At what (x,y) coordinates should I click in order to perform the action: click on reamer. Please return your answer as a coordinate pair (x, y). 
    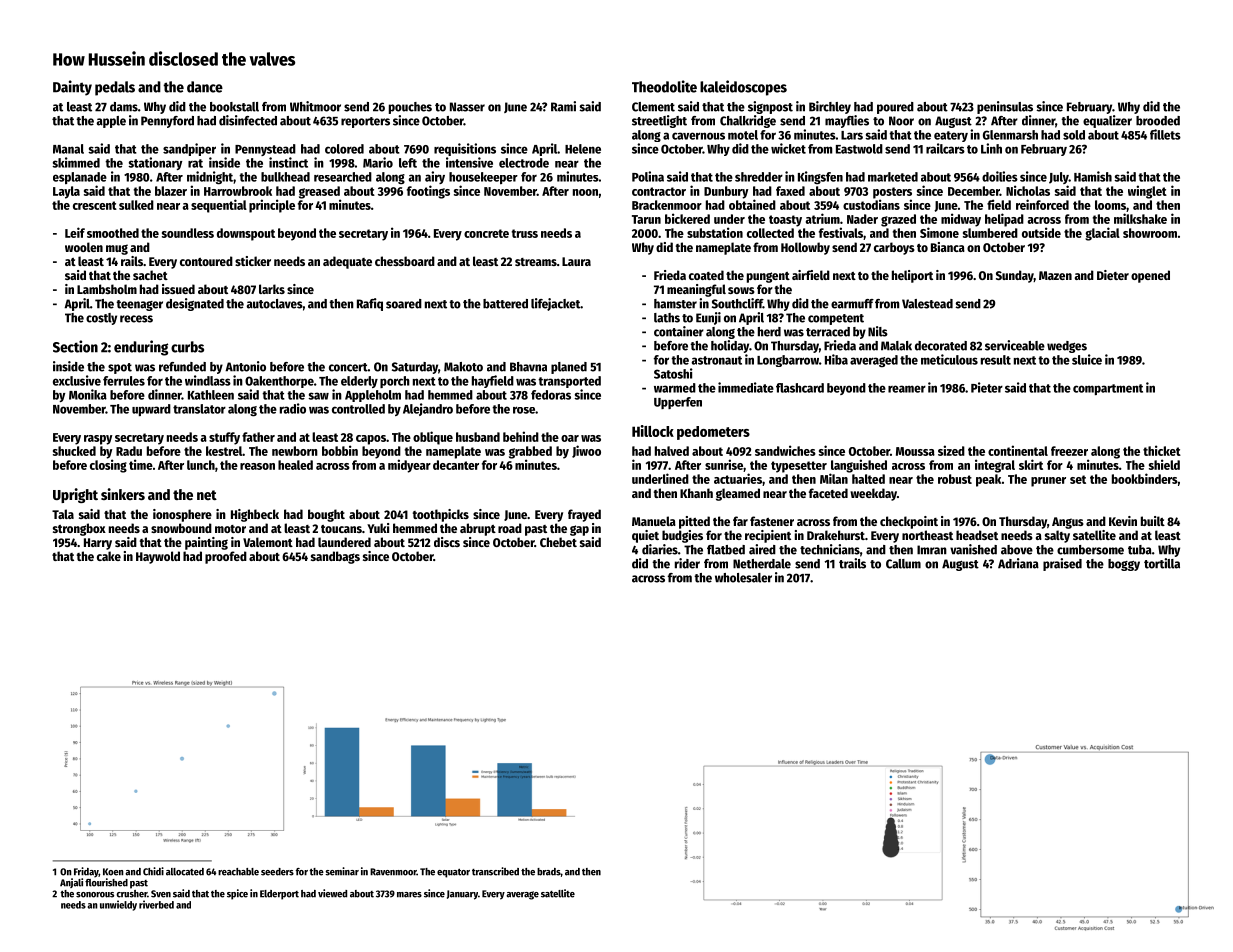
    Looking at the image, I should click on (907, 389).
